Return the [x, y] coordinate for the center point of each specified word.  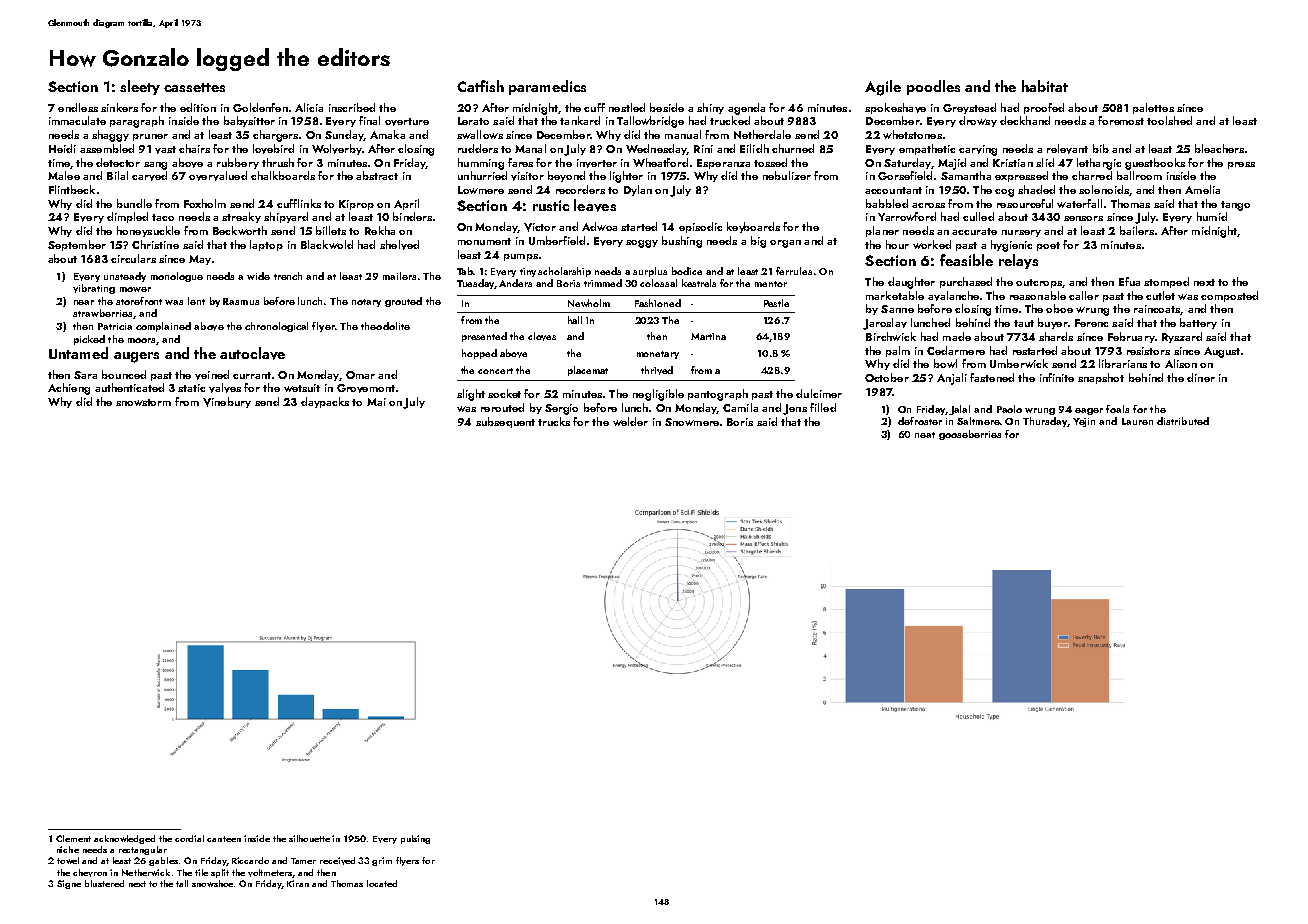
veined [212, 375]
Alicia [309, 107]
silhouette [309, 838]
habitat [1045, 86]
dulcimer [819, 393]
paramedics [547, 87]
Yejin [1084, 422]
